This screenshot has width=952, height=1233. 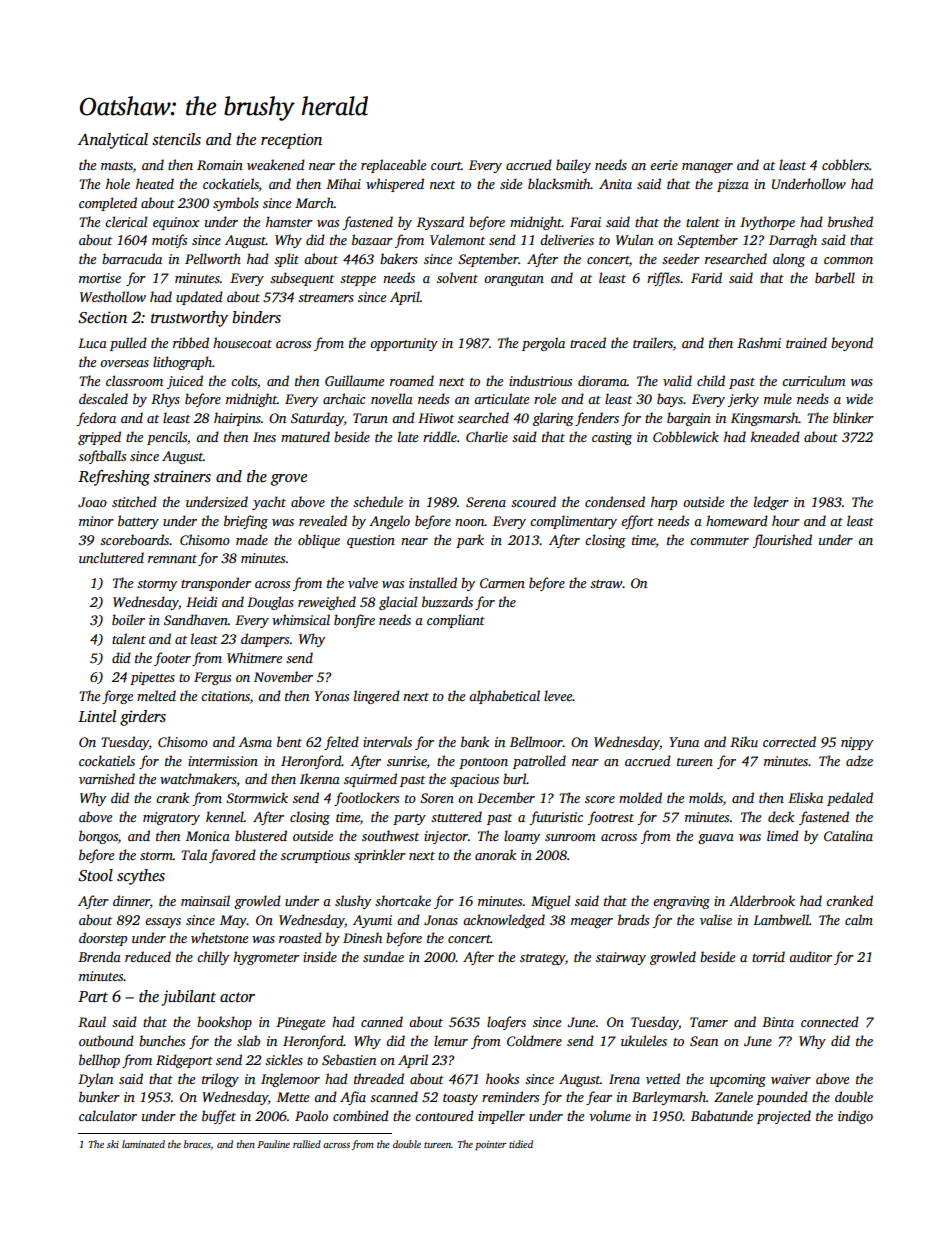 What do you see at coordinates (845, 164) in the screenshot?
I see `cobblers` at bounding box center [845, 164].
